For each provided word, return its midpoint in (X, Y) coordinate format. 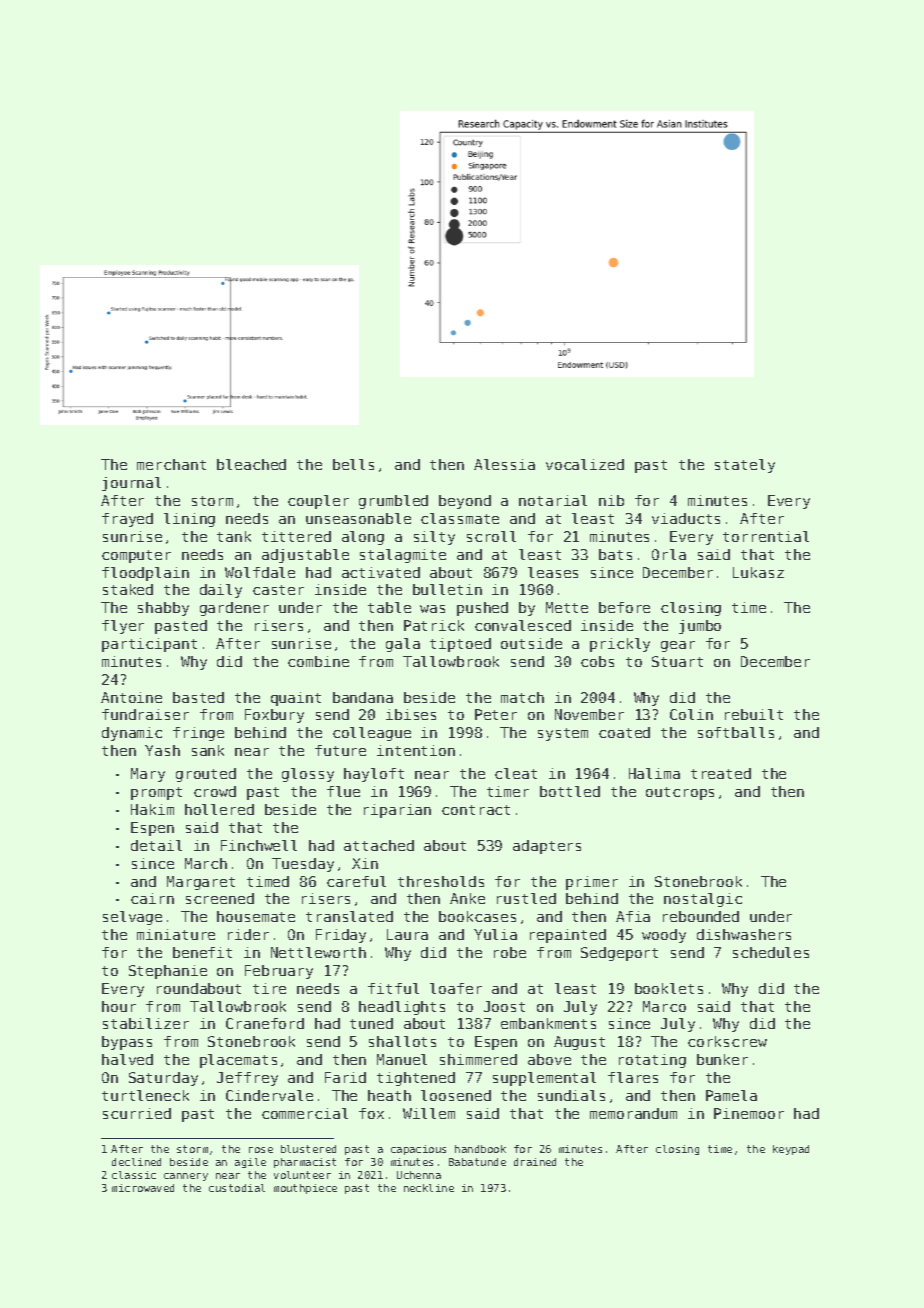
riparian (397, 811)
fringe (198, 734)
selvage (132, 918)
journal (131, 484)
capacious (418, 1150)
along (363, 538)
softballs (736, 732)
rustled (526, 898)
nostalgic (703, 900)
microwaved (143, 1188)
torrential (766, 536)
